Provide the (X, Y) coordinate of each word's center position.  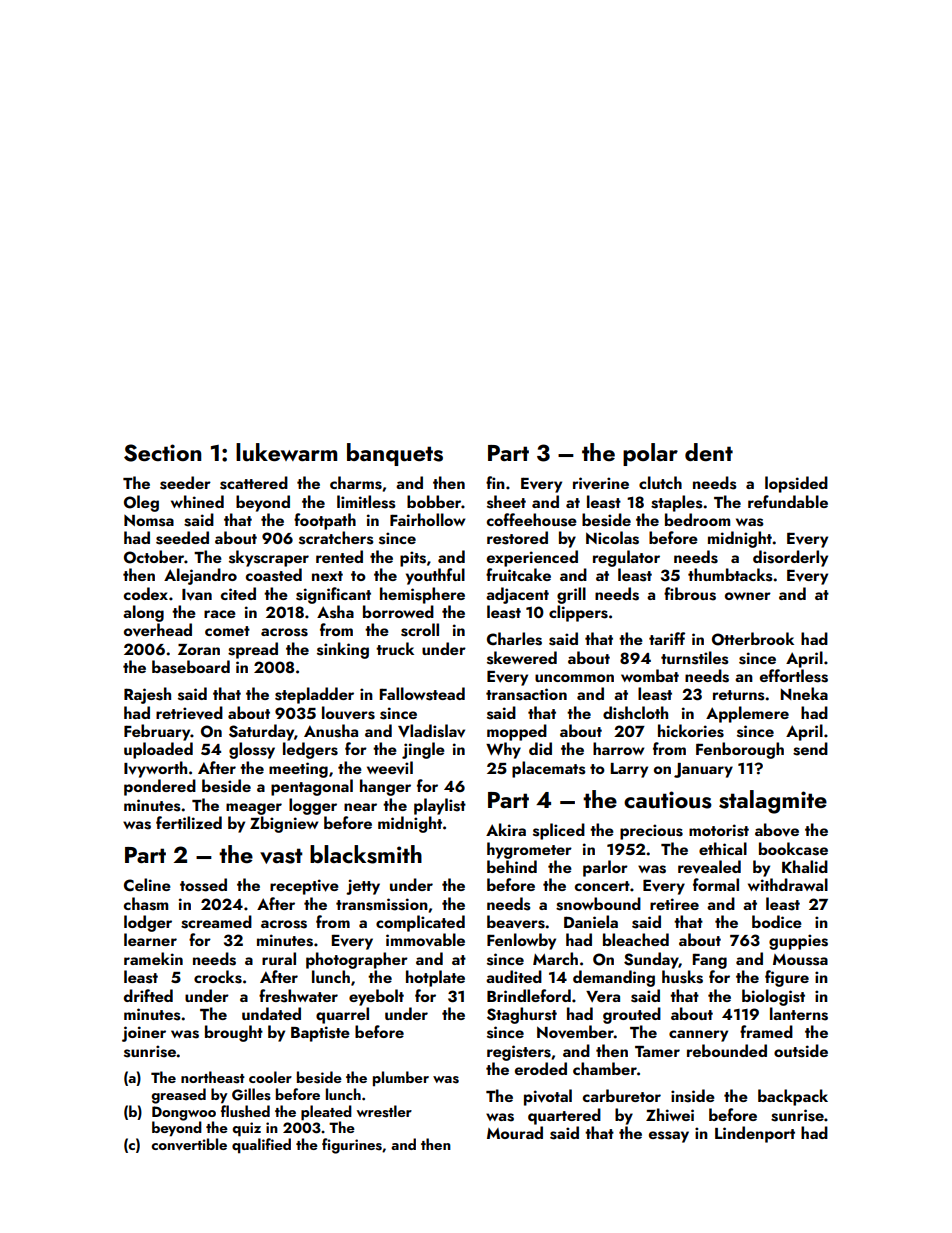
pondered (160, 787)
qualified (261, 1146)
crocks (218, 977)
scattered (254, 483)
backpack (793, 1097)
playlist (440, 806)
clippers (578, 613)
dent (709, 452)
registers (519, 1053)
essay (669, 1137)
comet (227, 631)
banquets (395, 454)
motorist (719, 830)
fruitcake (518, 574)
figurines (352, 1146)
